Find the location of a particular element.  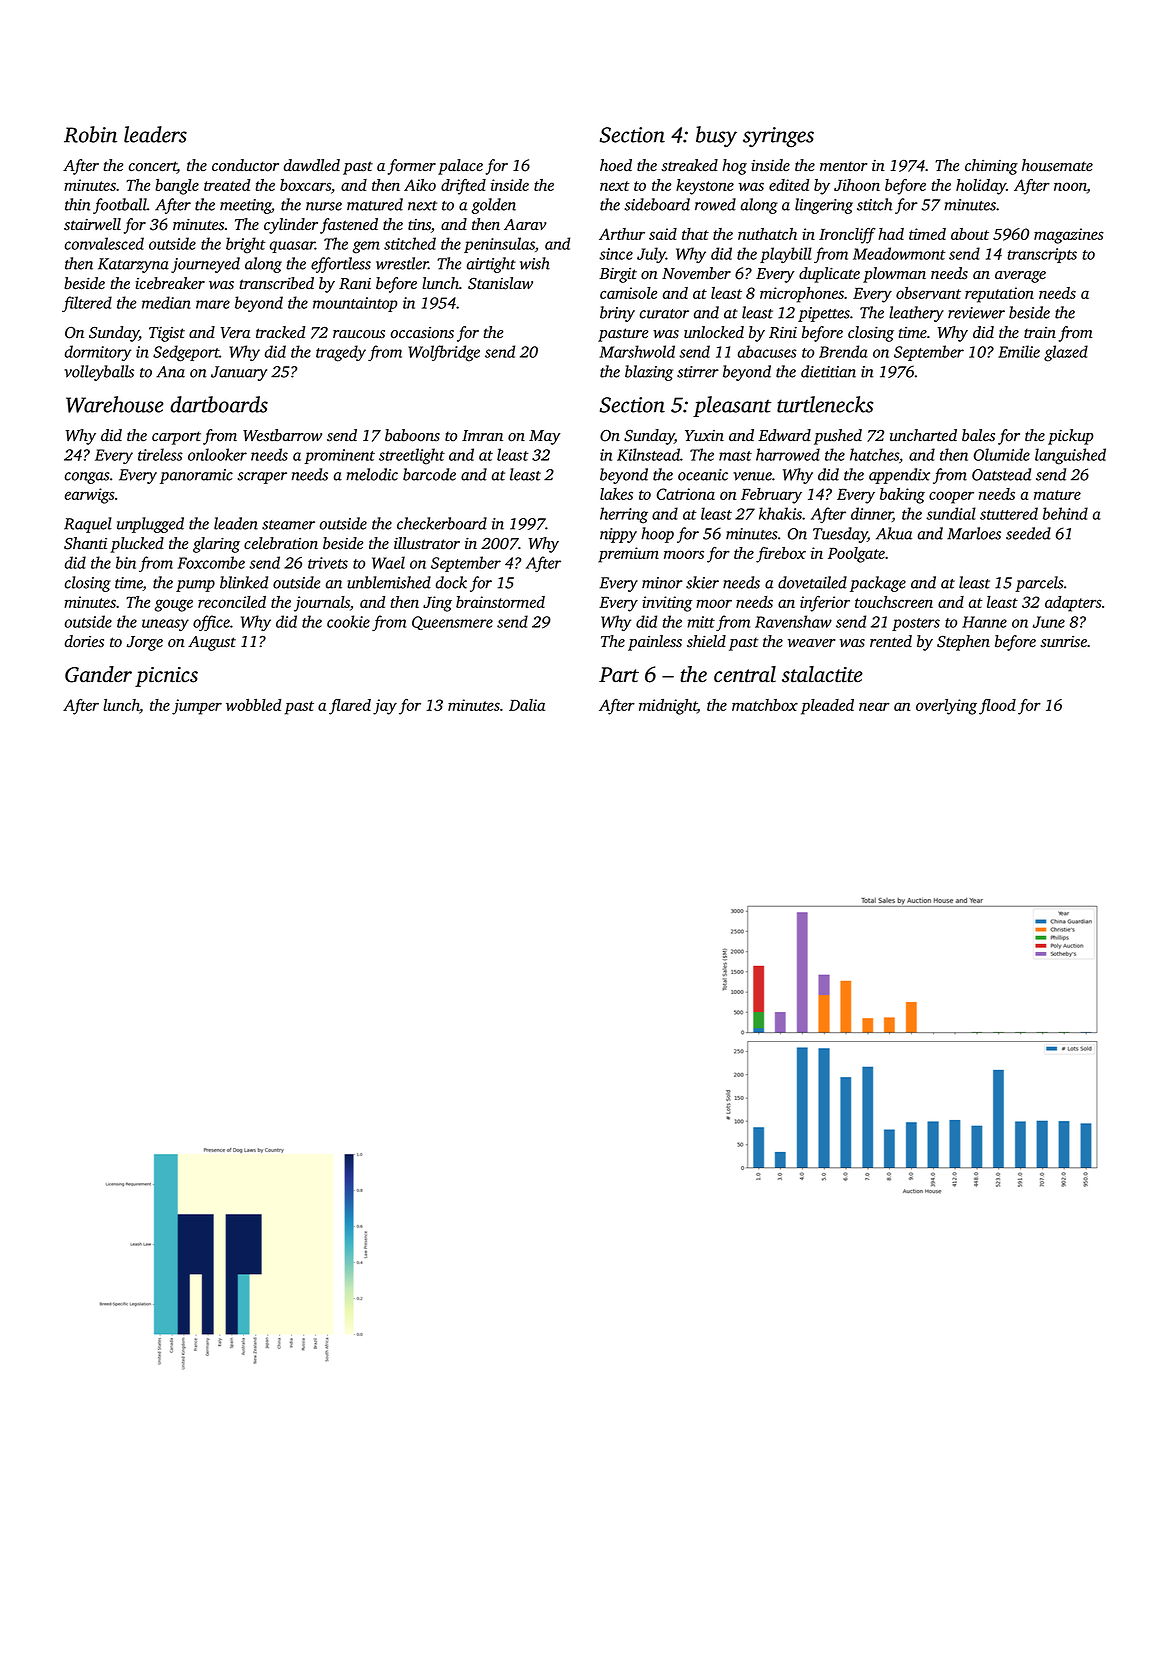

dories is located at coordinates (84, 641).
